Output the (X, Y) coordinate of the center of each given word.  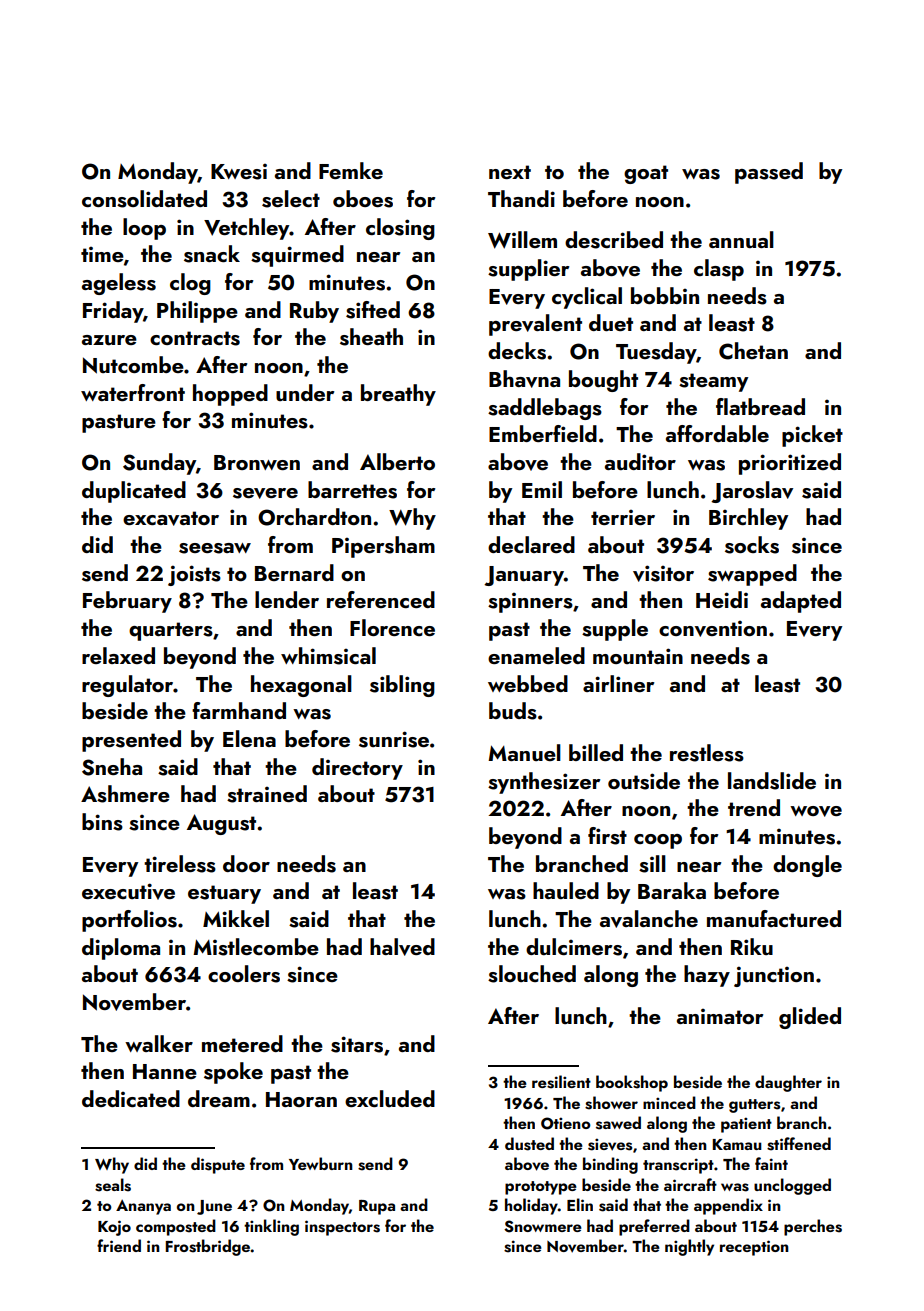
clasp (719, 270)
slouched (532, 974)
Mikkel (236, 918)
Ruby (314, 312)
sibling (402, 686)
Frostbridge (208, 1247)
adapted (801, 602)
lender (287, 599)
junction (774, 976)
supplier (528, 270)
